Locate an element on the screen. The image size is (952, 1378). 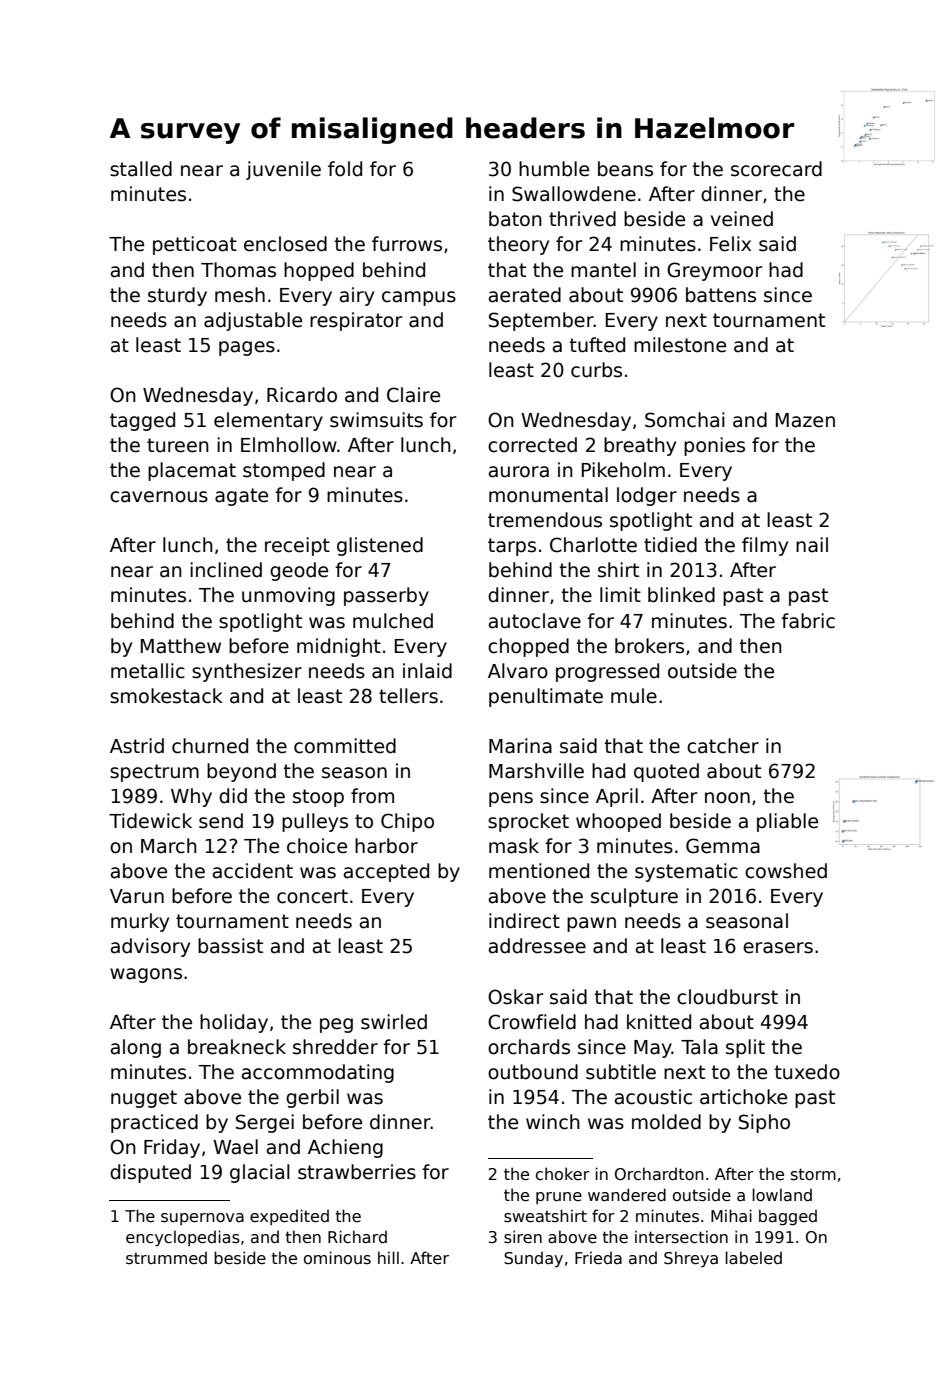
accident is located at coordinates (253, 871).
